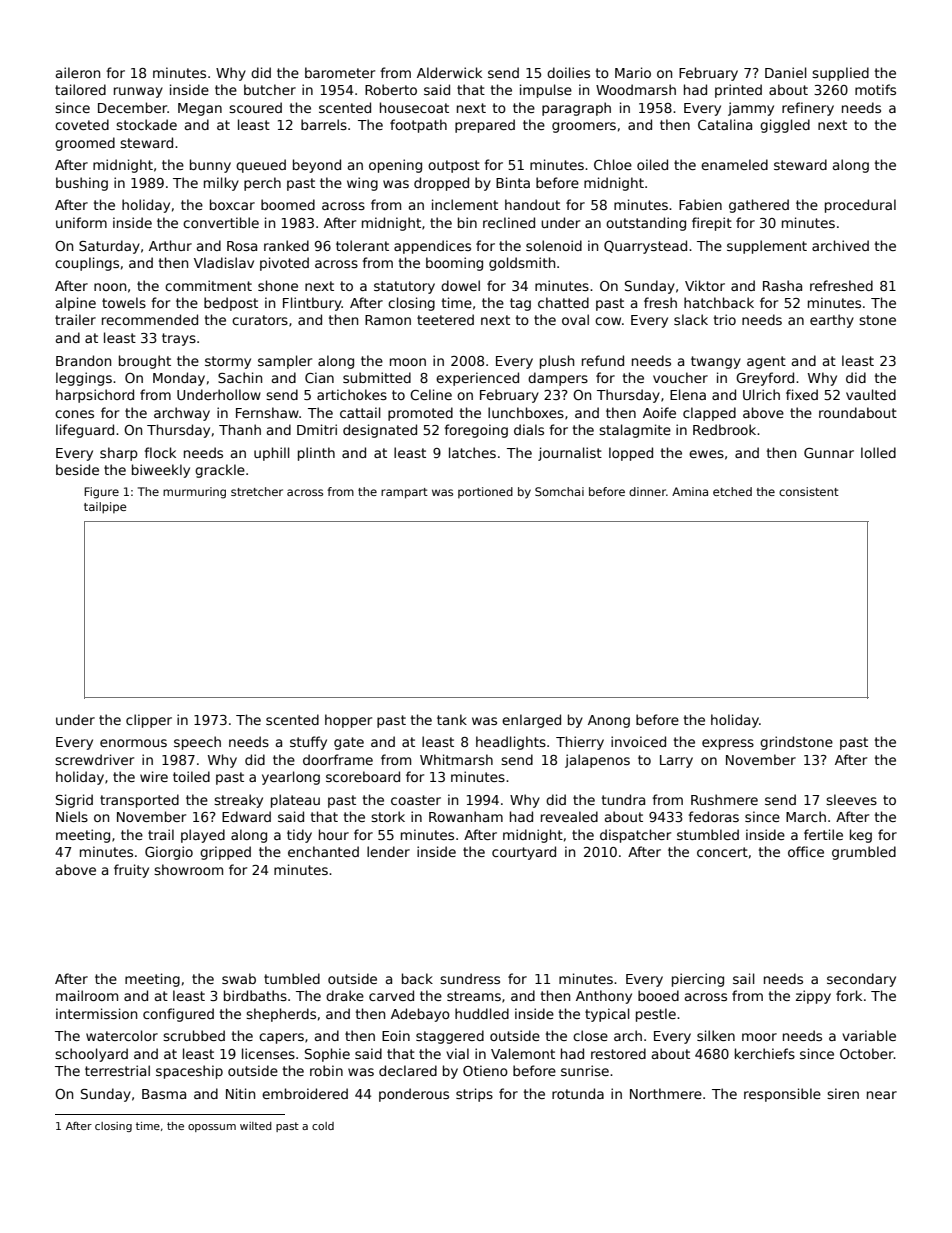 The width and height of the document is (952, 1233). I want to click on wilted, so click(256, 1126).
